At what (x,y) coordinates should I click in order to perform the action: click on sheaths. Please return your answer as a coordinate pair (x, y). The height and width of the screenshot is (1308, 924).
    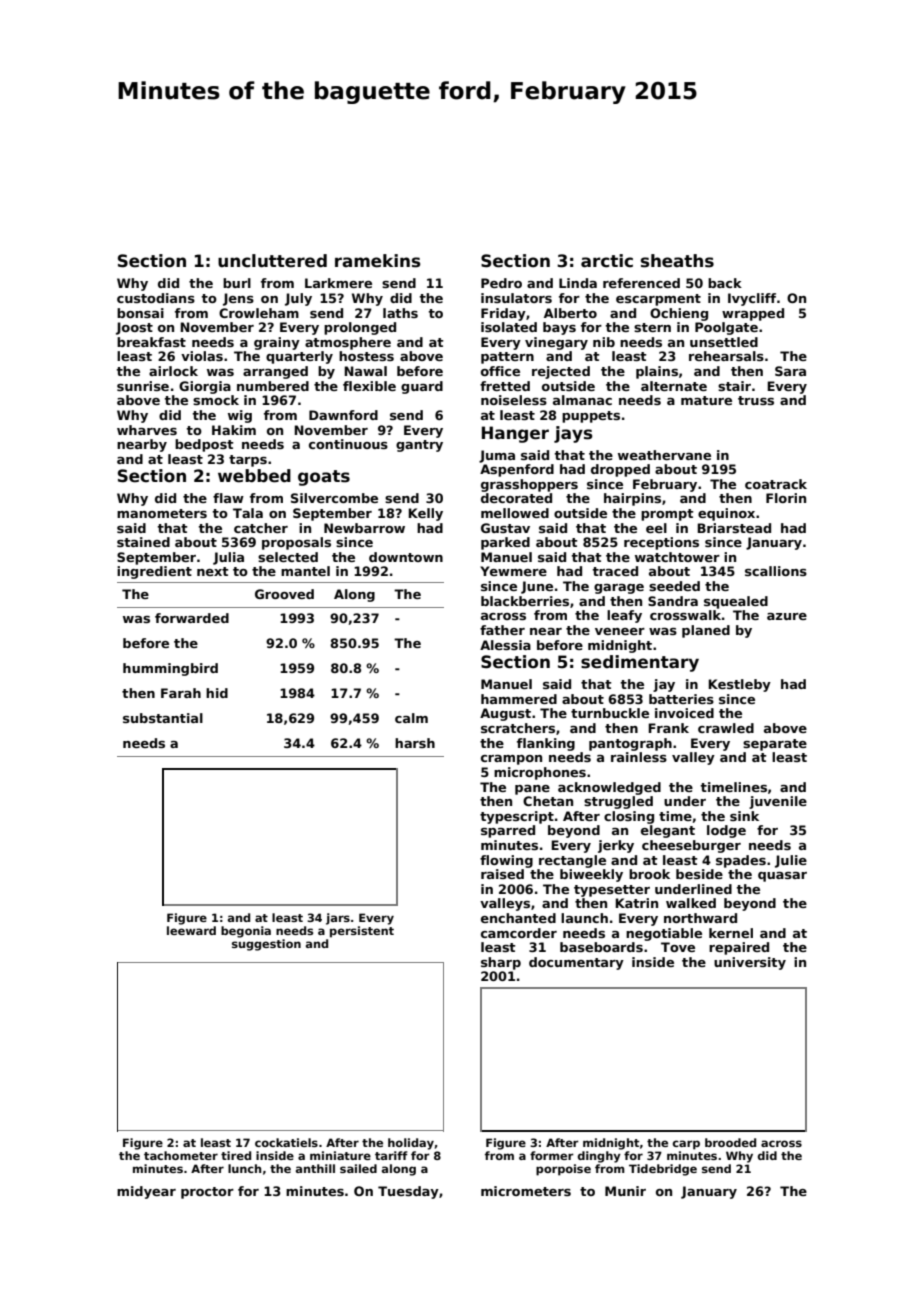
    Looking at the image, I should click on (677, 261).
